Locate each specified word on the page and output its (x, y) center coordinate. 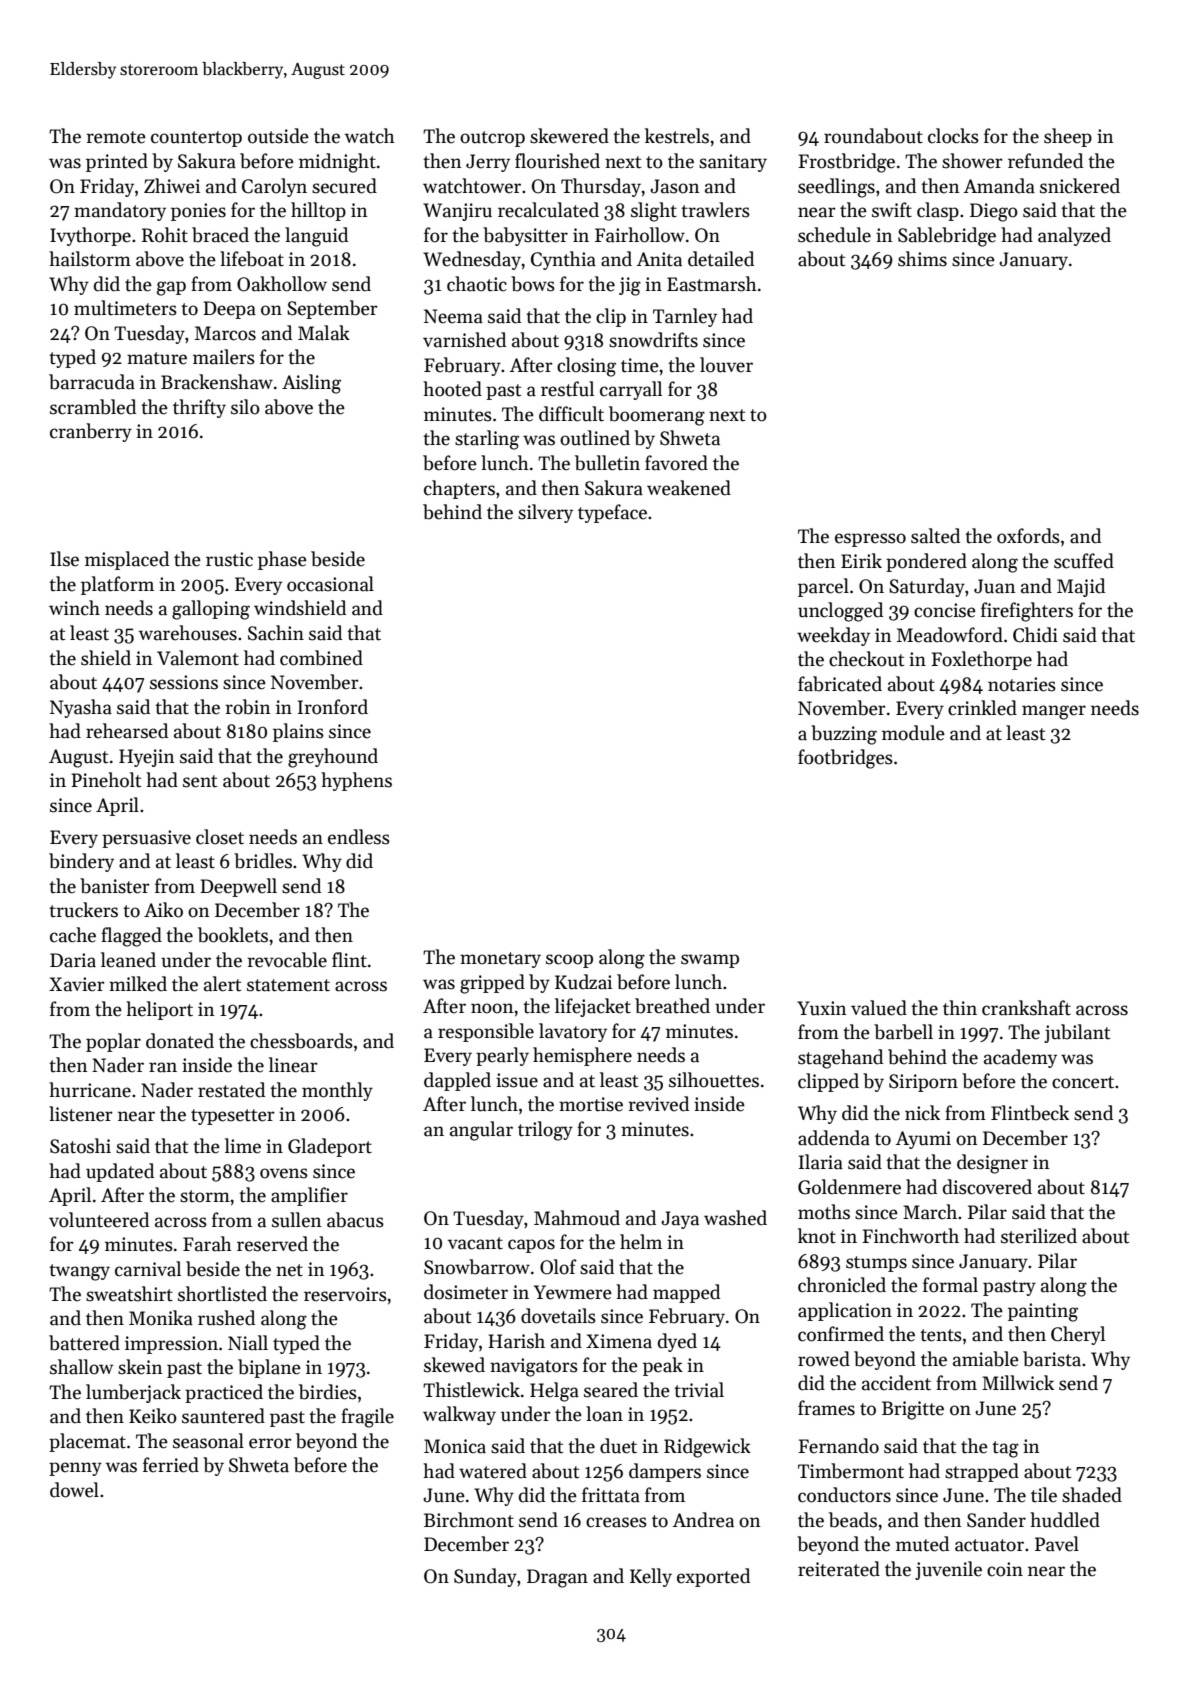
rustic (229, 559)
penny (75, 1469)
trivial (699, 1390)
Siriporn (923, 1083)
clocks (953, 136)
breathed (672, 1006)
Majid (1081, 587)
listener (81, 1114)
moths (824, 1212)
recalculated (548, 210)
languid (316, 237)
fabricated (840, 684)
